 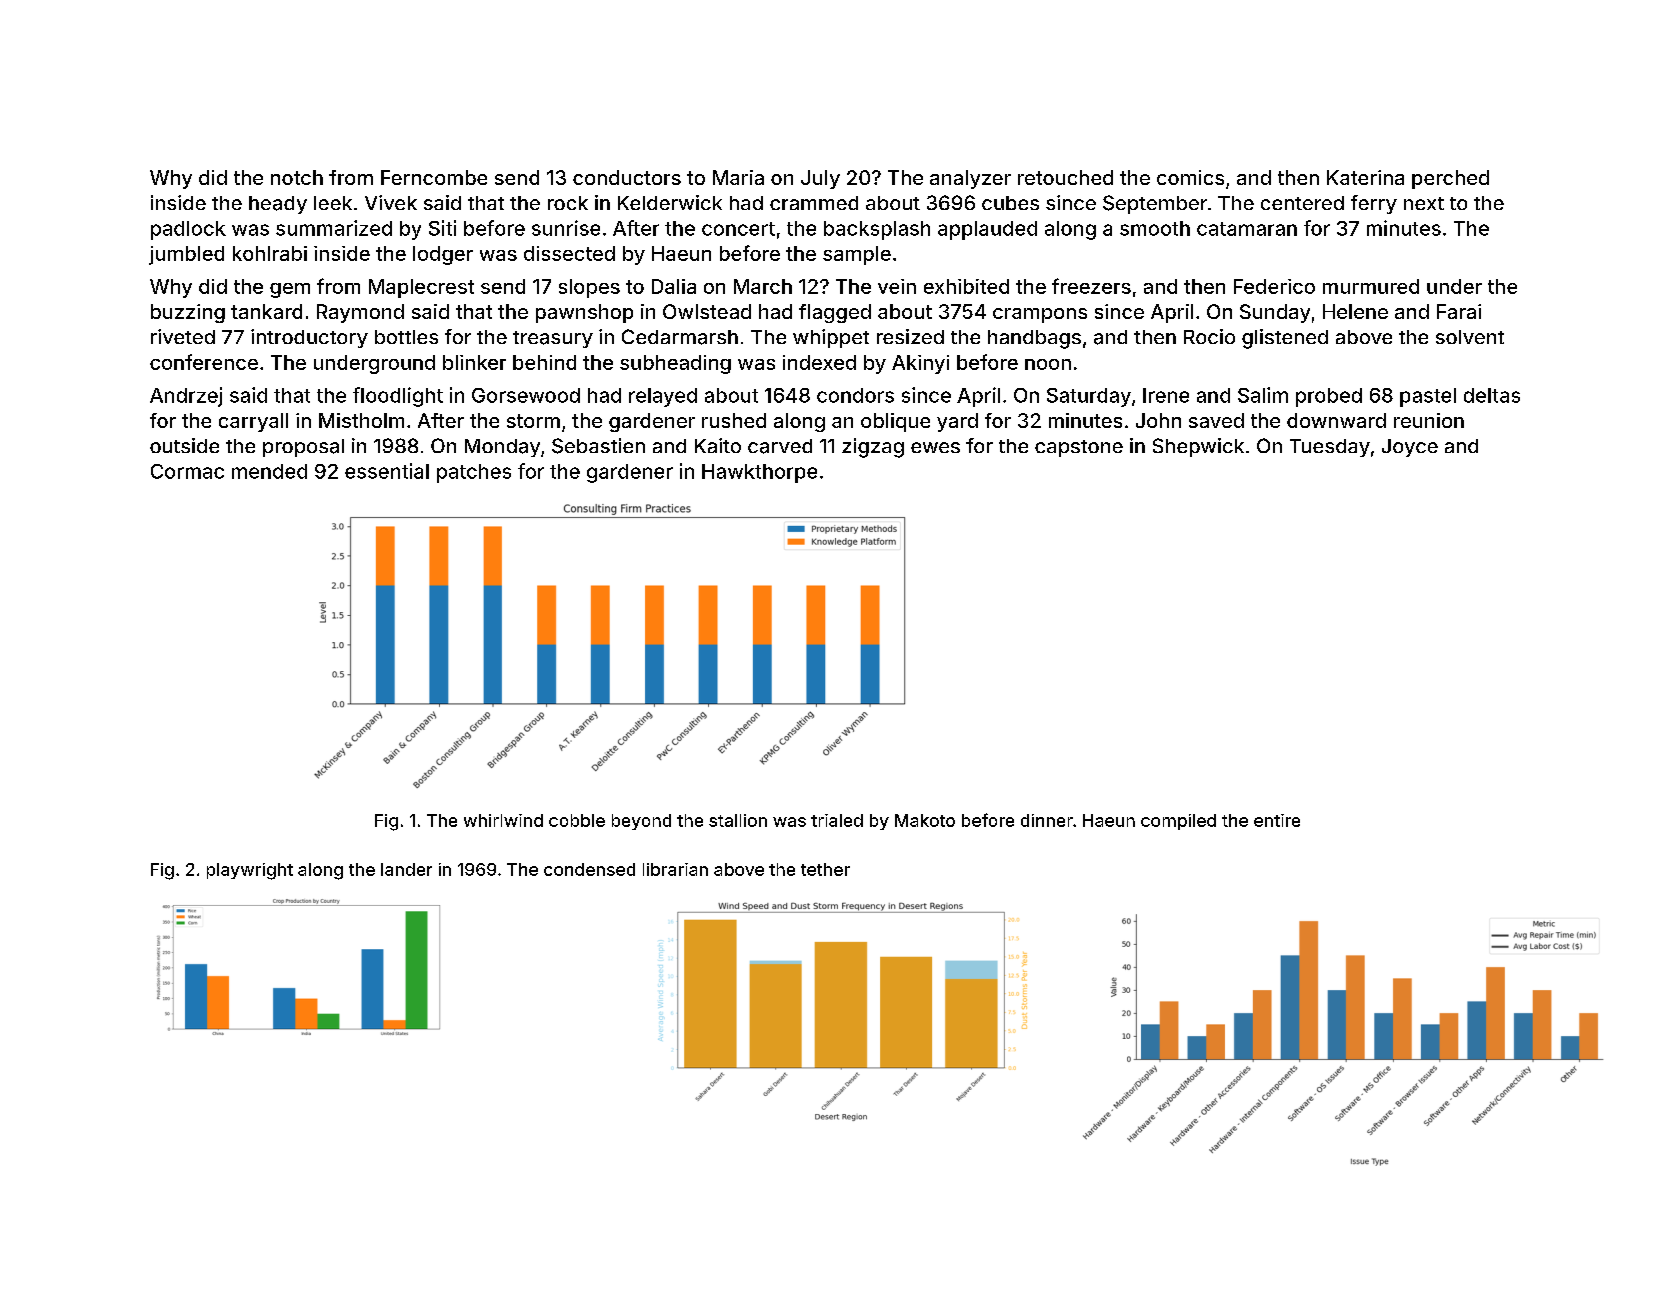 What do you see at coordinates (406, 869) in the document?
I see `lander` at bounding box center [406, 869].
